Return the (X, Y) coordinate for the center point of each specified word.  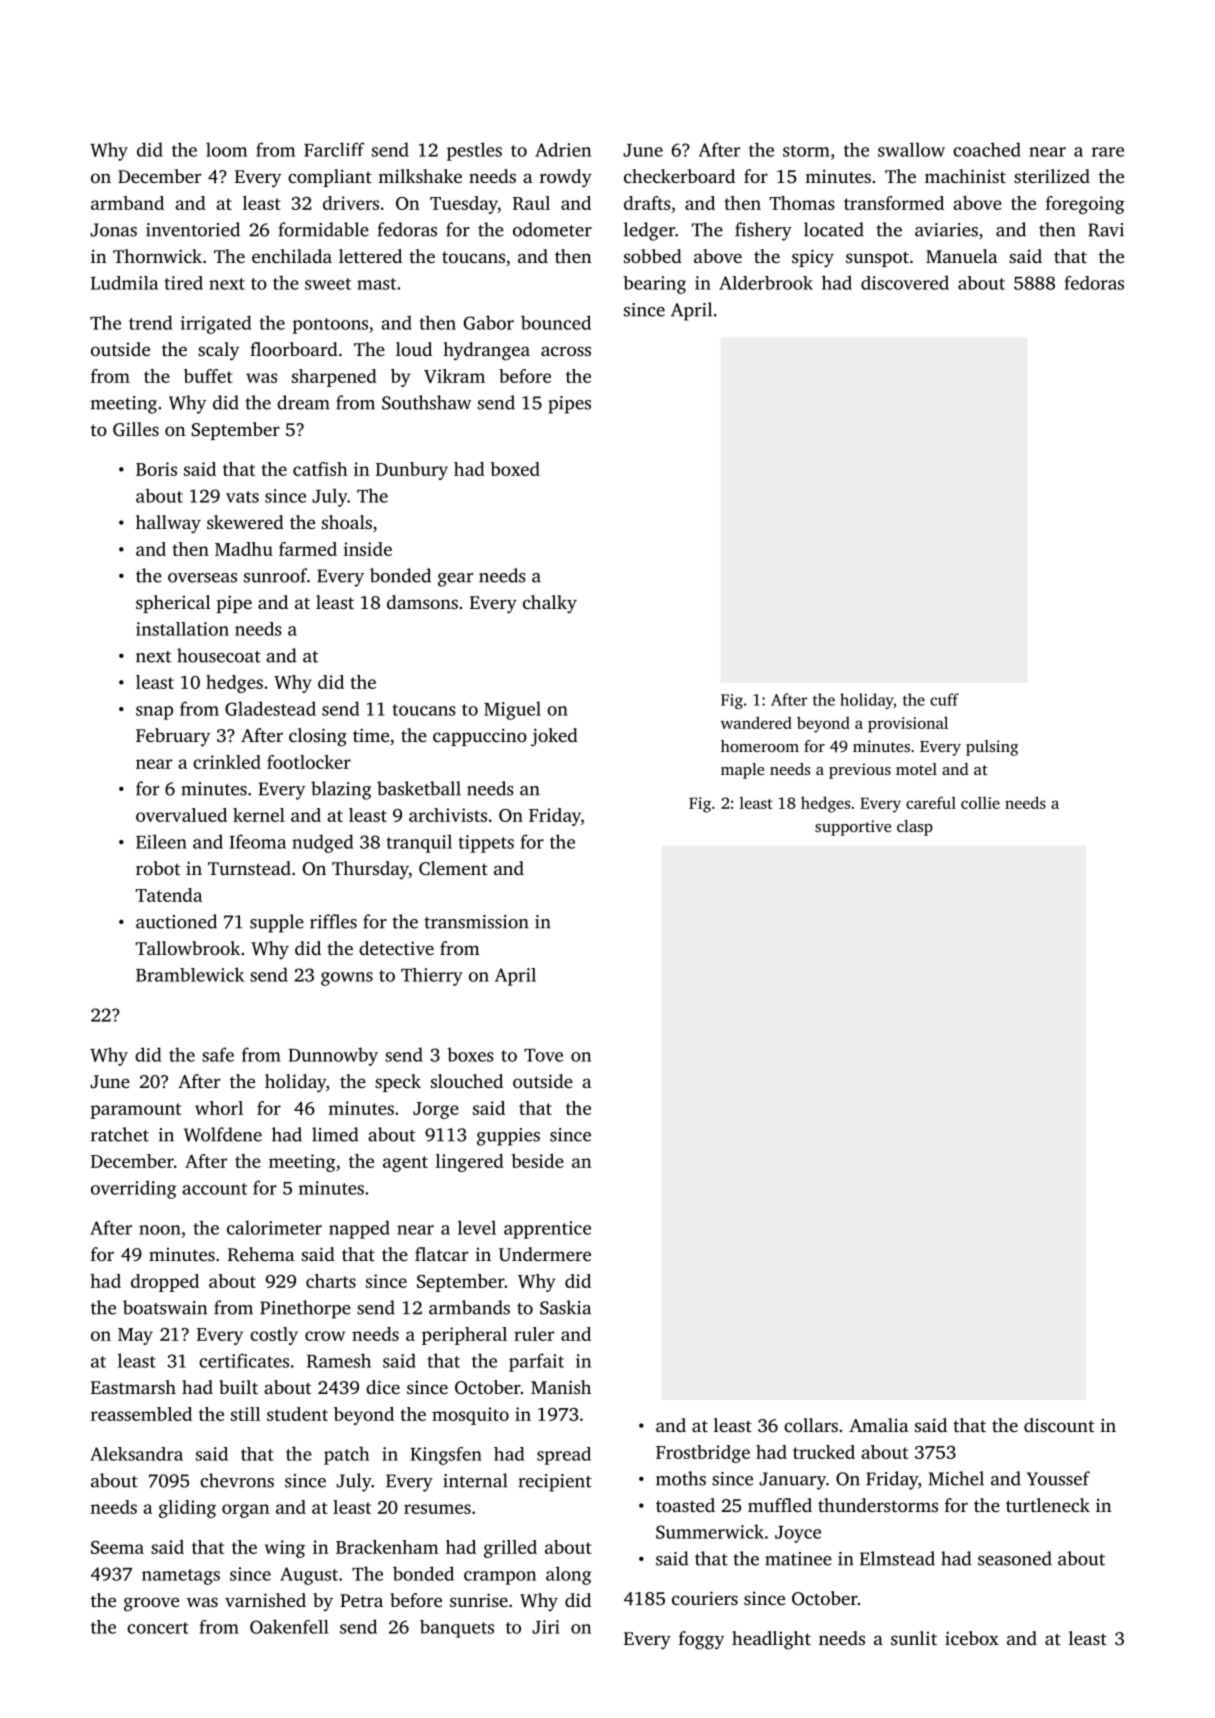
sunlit (914, 1638)
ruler (534, 1334)
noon (160, 1230)
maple (742, 771)
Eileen (161, 841)
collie (980, 802)
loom (226, 149)
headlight (771, 1640)
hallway (168, 524)
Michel (956, 1478)
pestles (474, 151)
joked (554, 737)
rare (1108, 152)
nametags (181, 1577)
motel (916, 769)
